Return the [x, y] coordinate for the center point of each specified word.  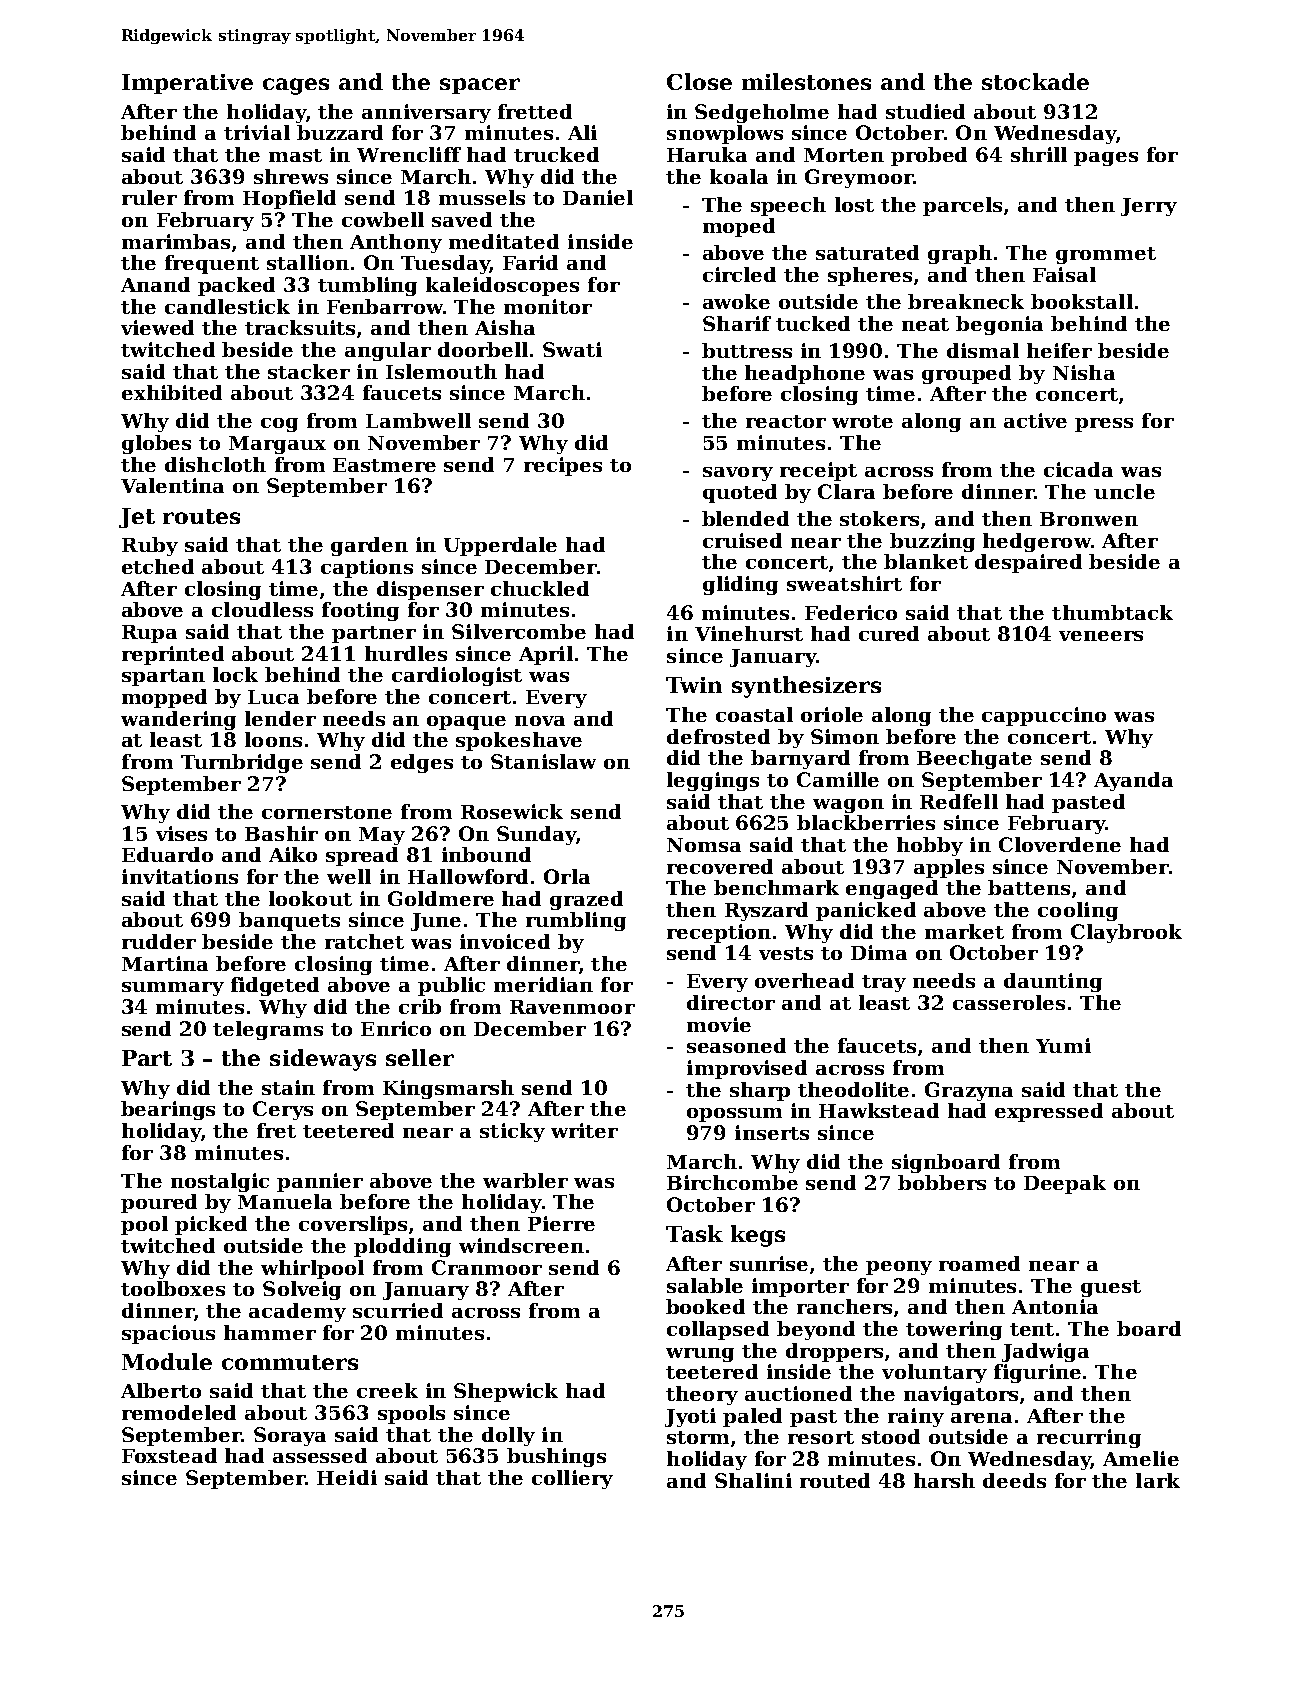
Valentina [172, 485]
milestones [806, 81]
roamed [979, 1263]
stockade [1035, 81]
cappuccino [1044, 716]
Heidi [347, 1477]
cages [296, 86]
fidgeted [275, 986]
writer [584, 1130]
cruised [742, 540]
